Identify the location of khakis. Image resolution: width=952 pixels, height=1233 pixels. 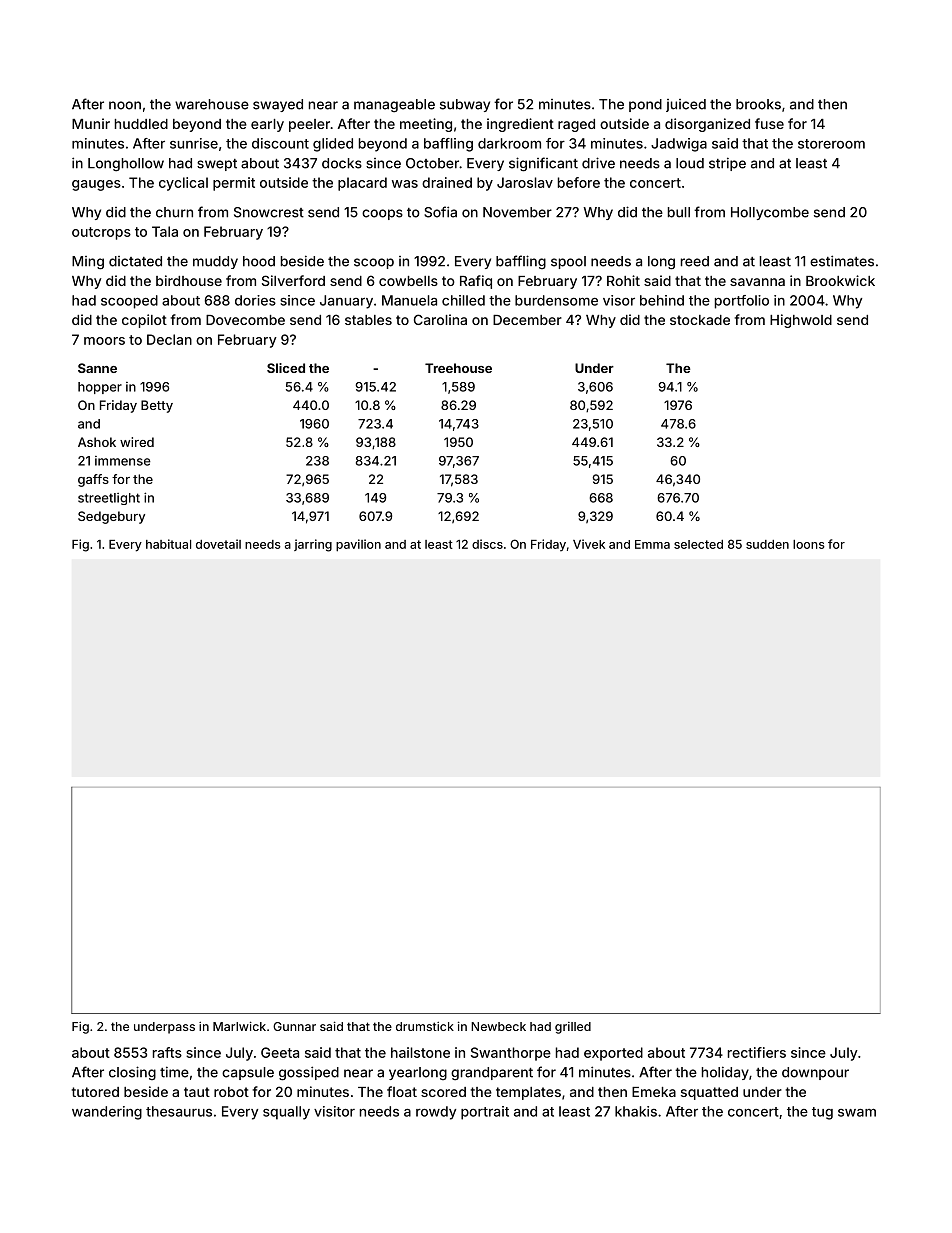
(636, 1111).
